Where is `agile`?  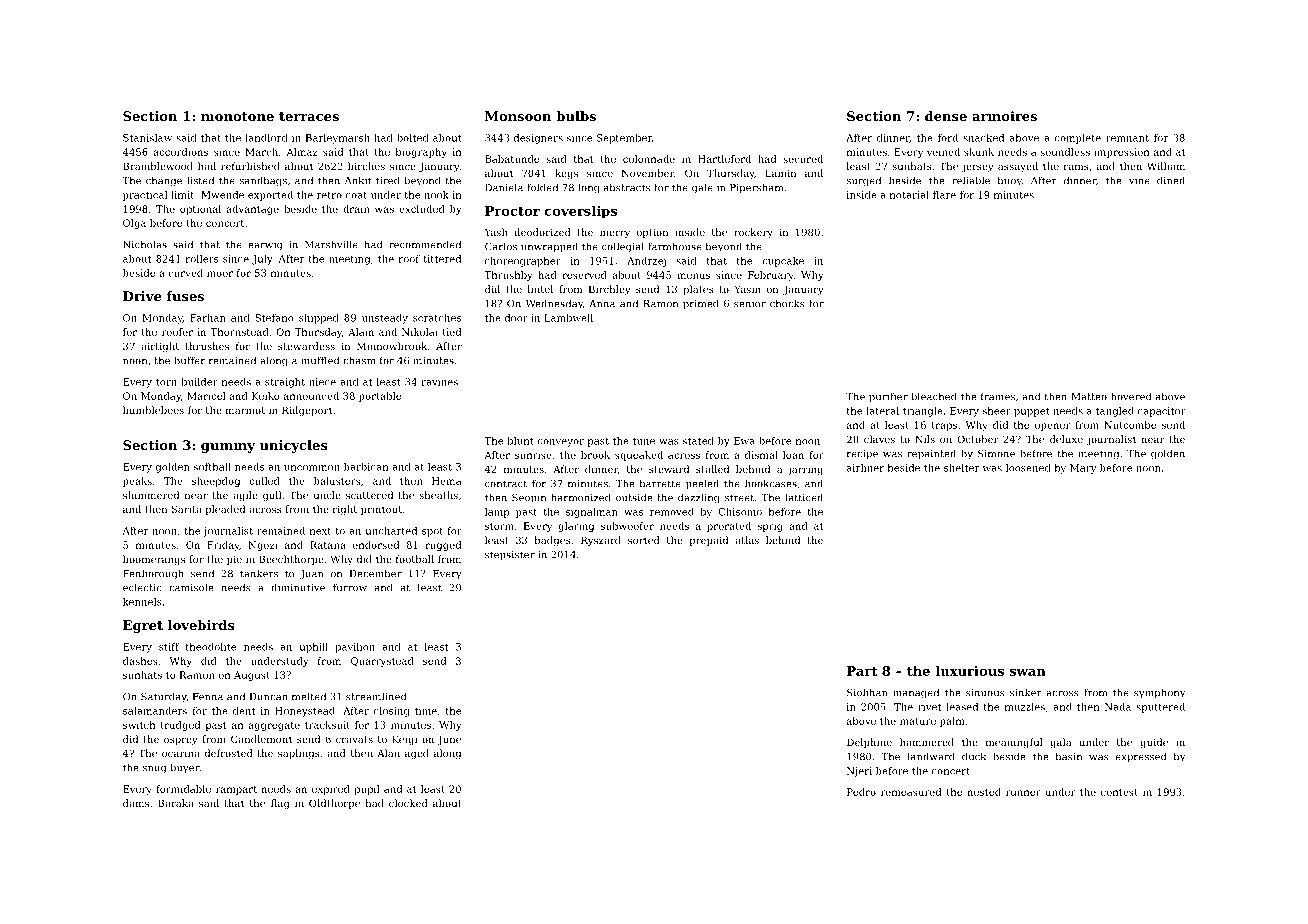
agile is located at coordinates (245, 496).
